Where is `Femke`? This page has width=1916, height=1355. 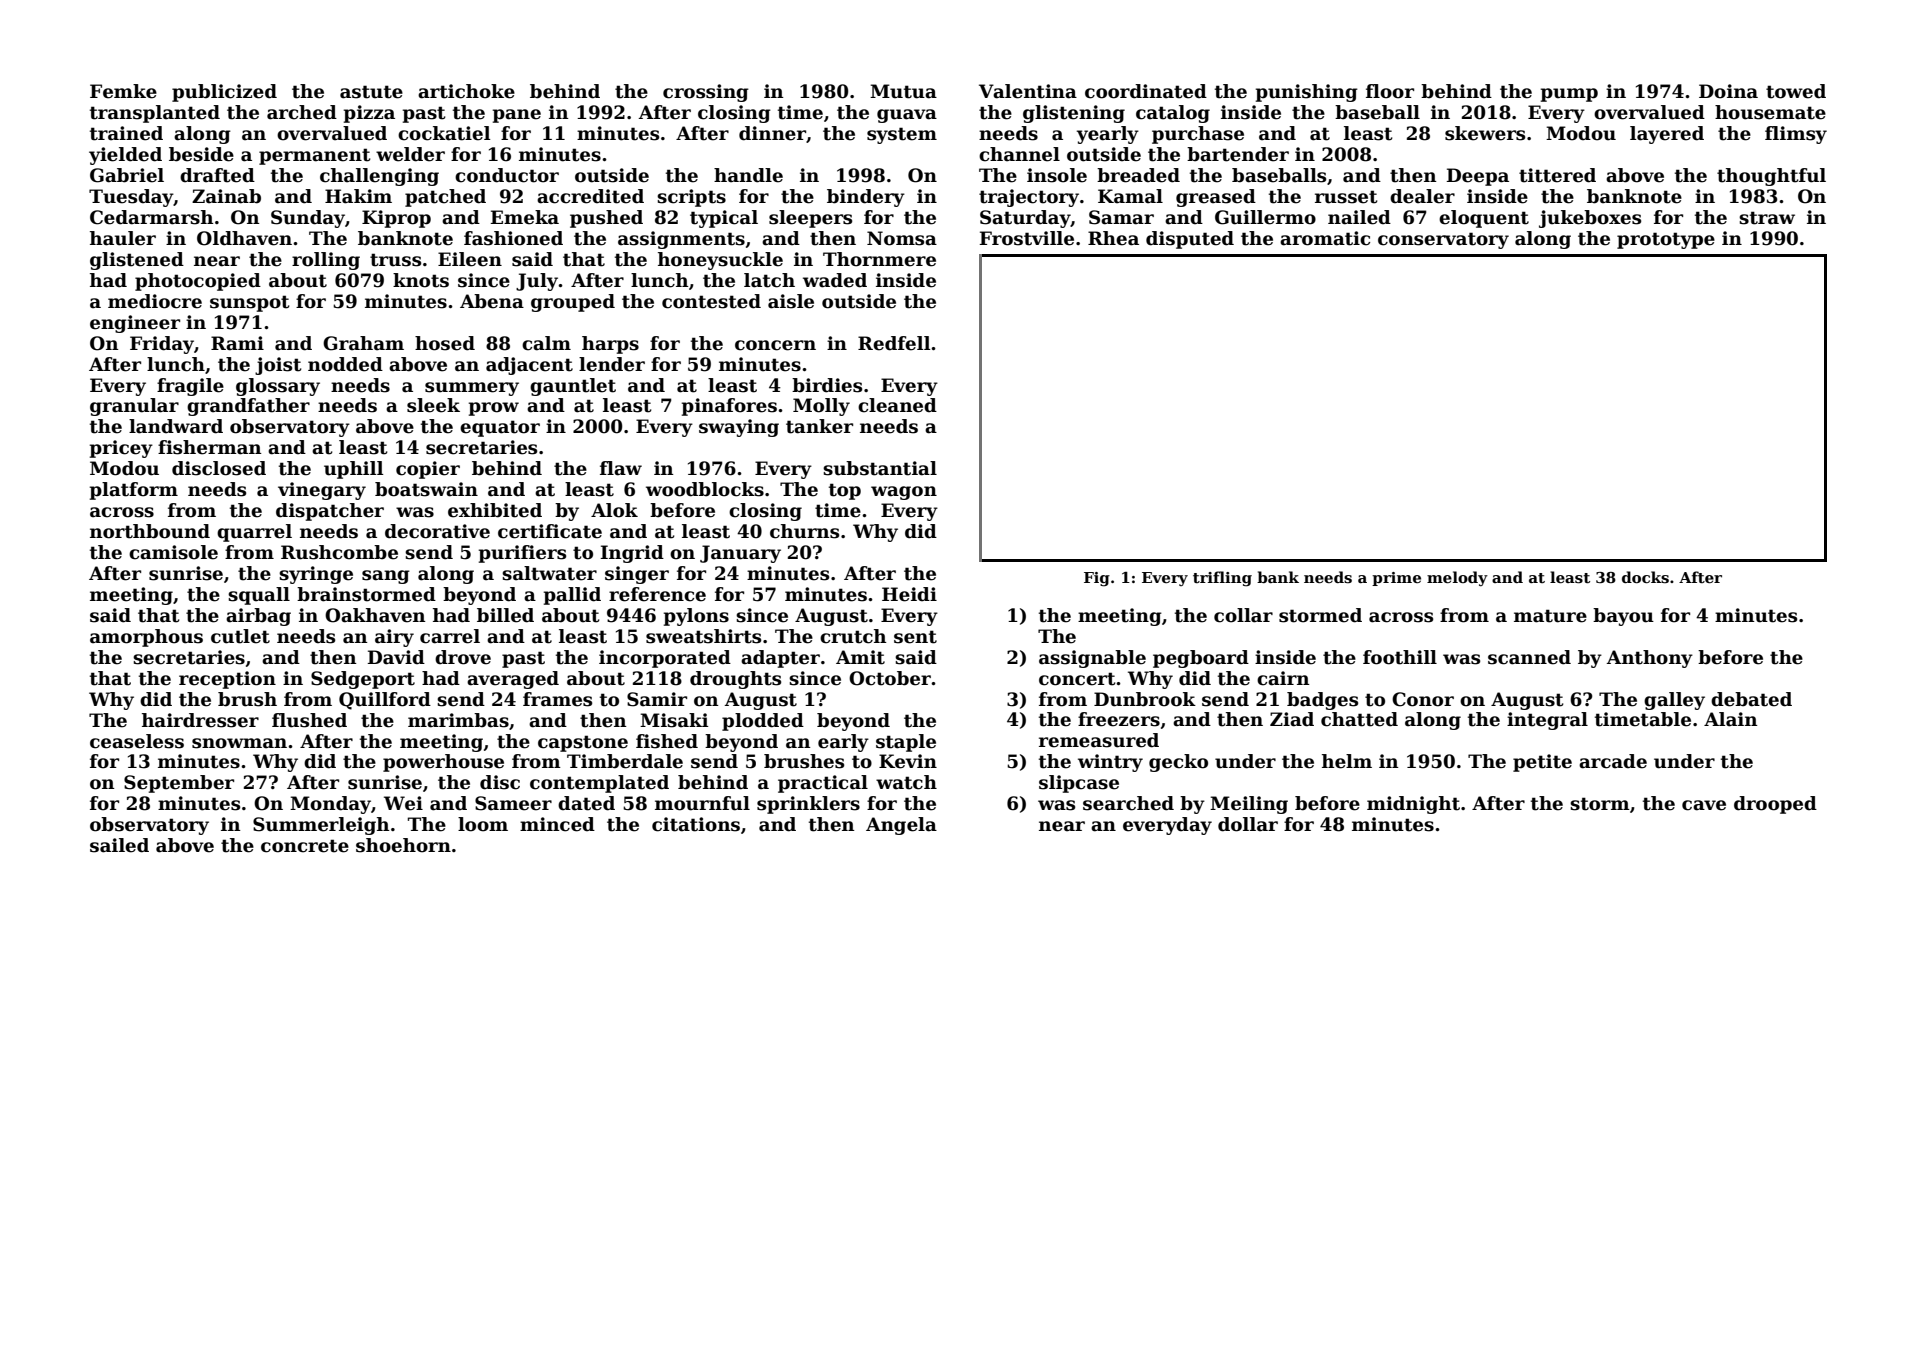 Femke is located at coordinates (123, 91).
